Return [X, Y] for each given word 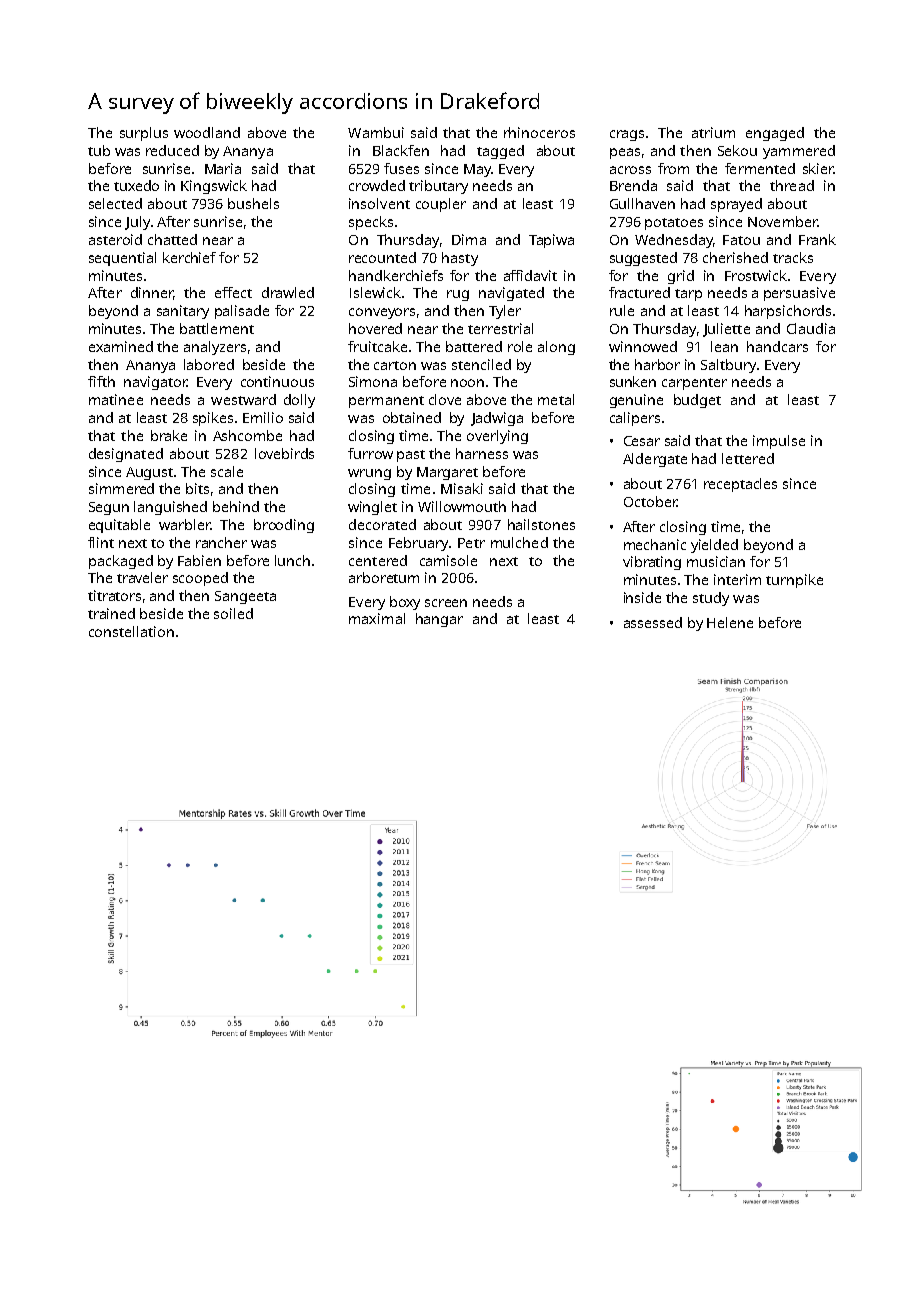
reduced [172, 150]
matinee [116, 399]
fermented [760, 168]
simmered [121, 488]
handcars [777, 346]
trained [111, 613]
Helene [730, 622]
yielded [714, 546]
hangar [439, 620]
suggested [643, 259]
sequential [122, 259]
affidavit [530, 275]
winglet [372, 508]
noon [467, 383]
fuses [401, 168]
